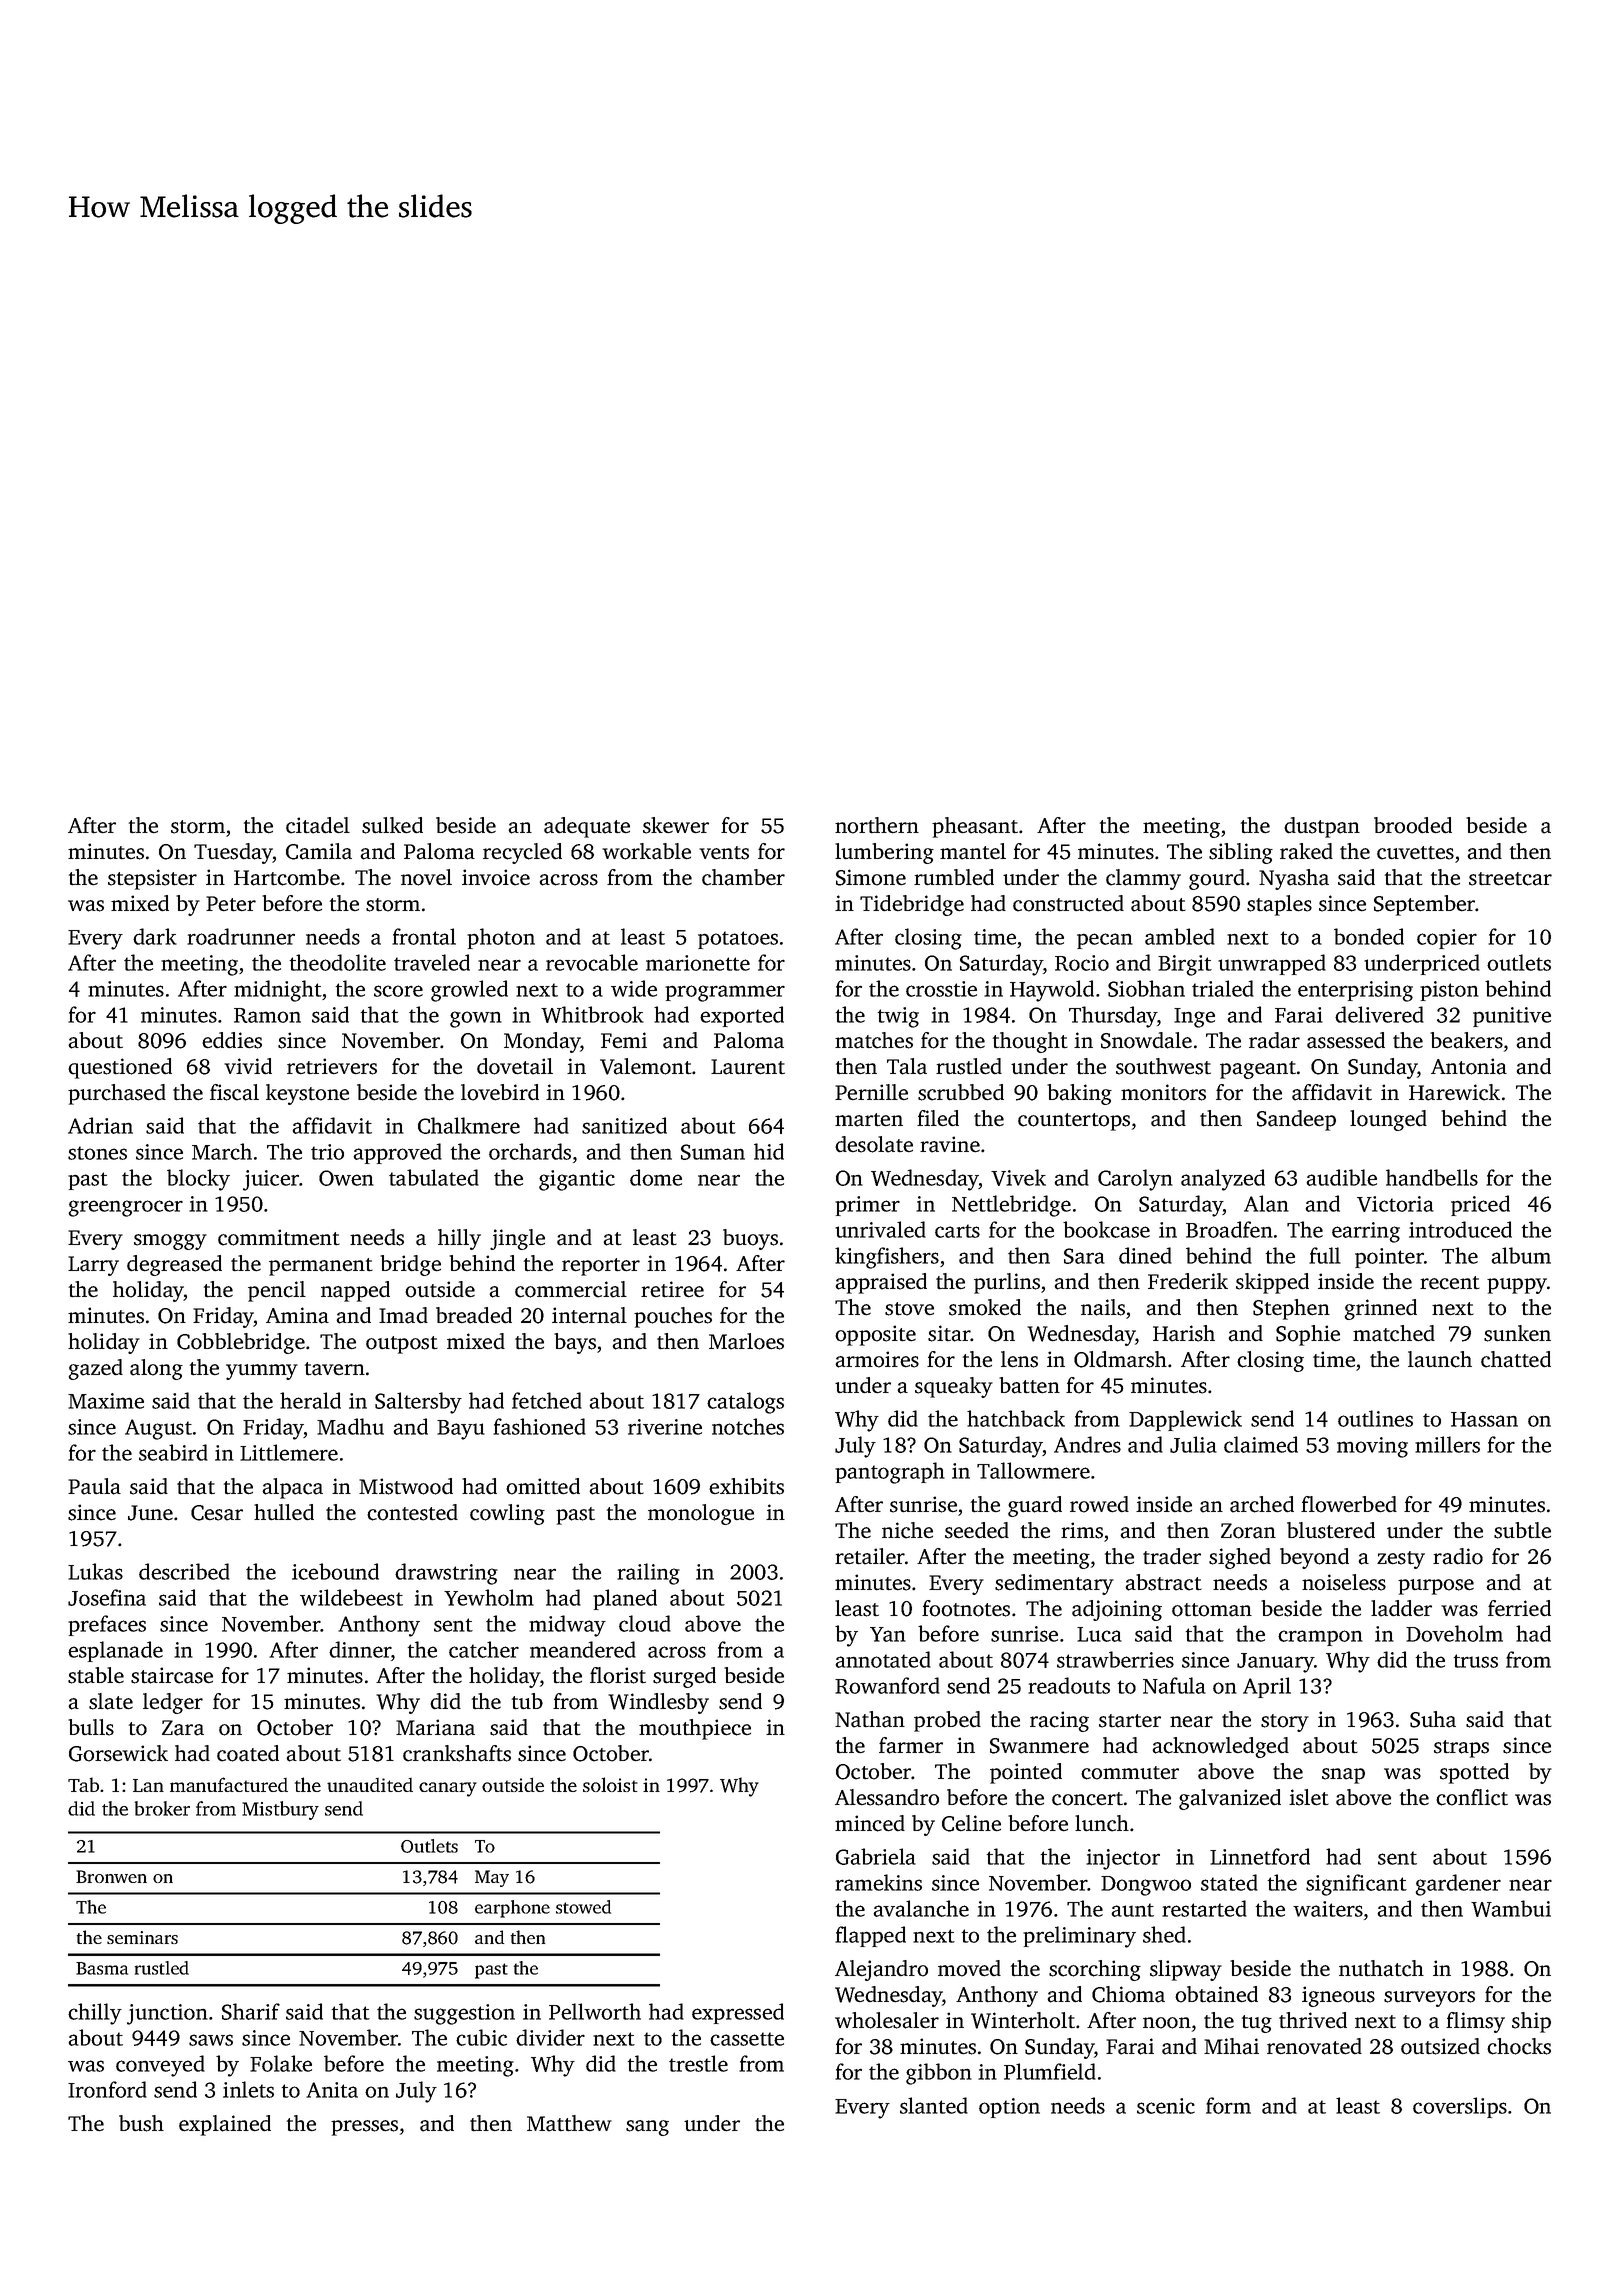 The height and width of the image is (2292, 1620). I want to click on Whitbrook, so click(592, 1014).
